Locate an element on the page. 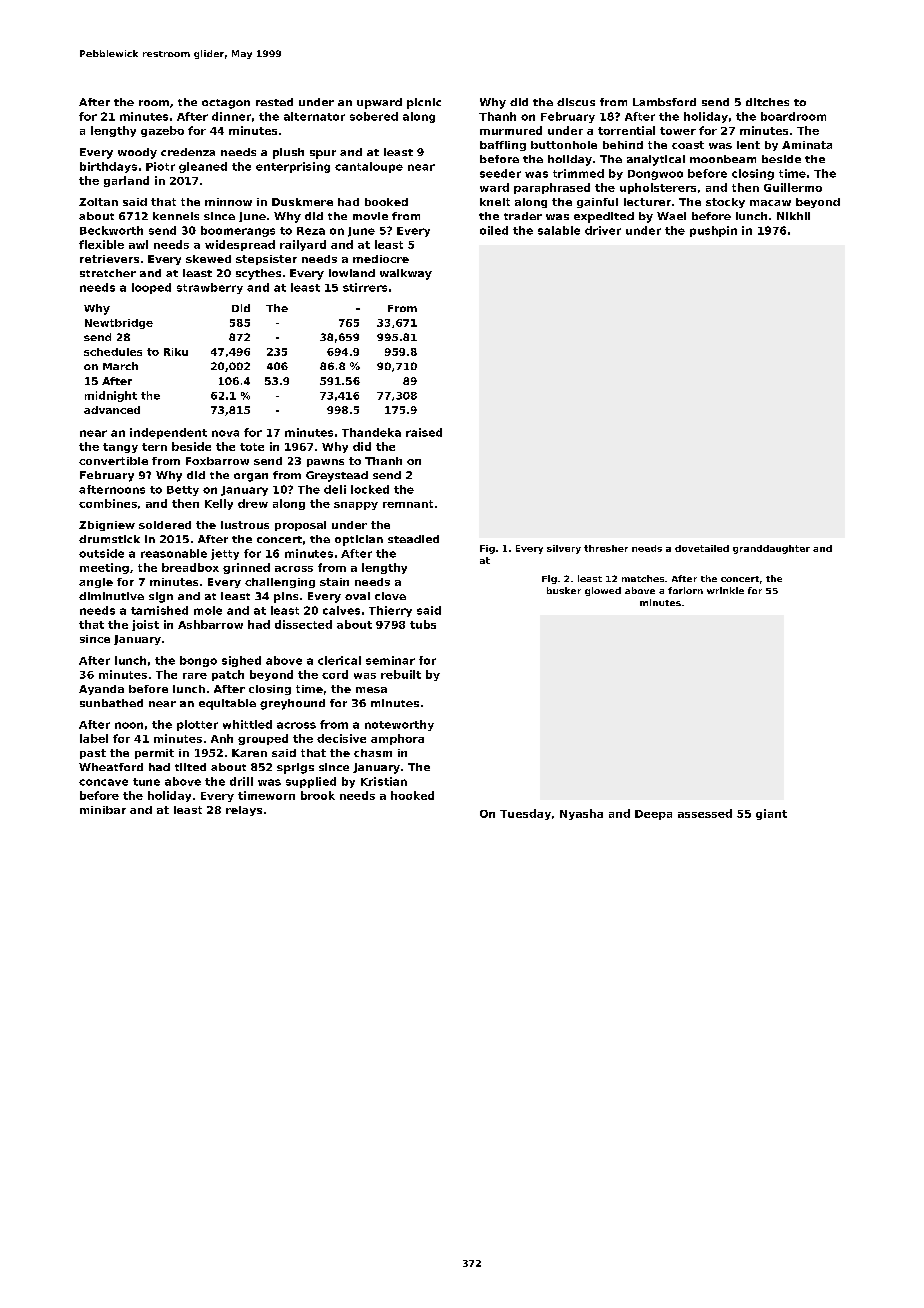 This page has height=1308, width=924. Ayanda is located at coordinates (101, 690).
